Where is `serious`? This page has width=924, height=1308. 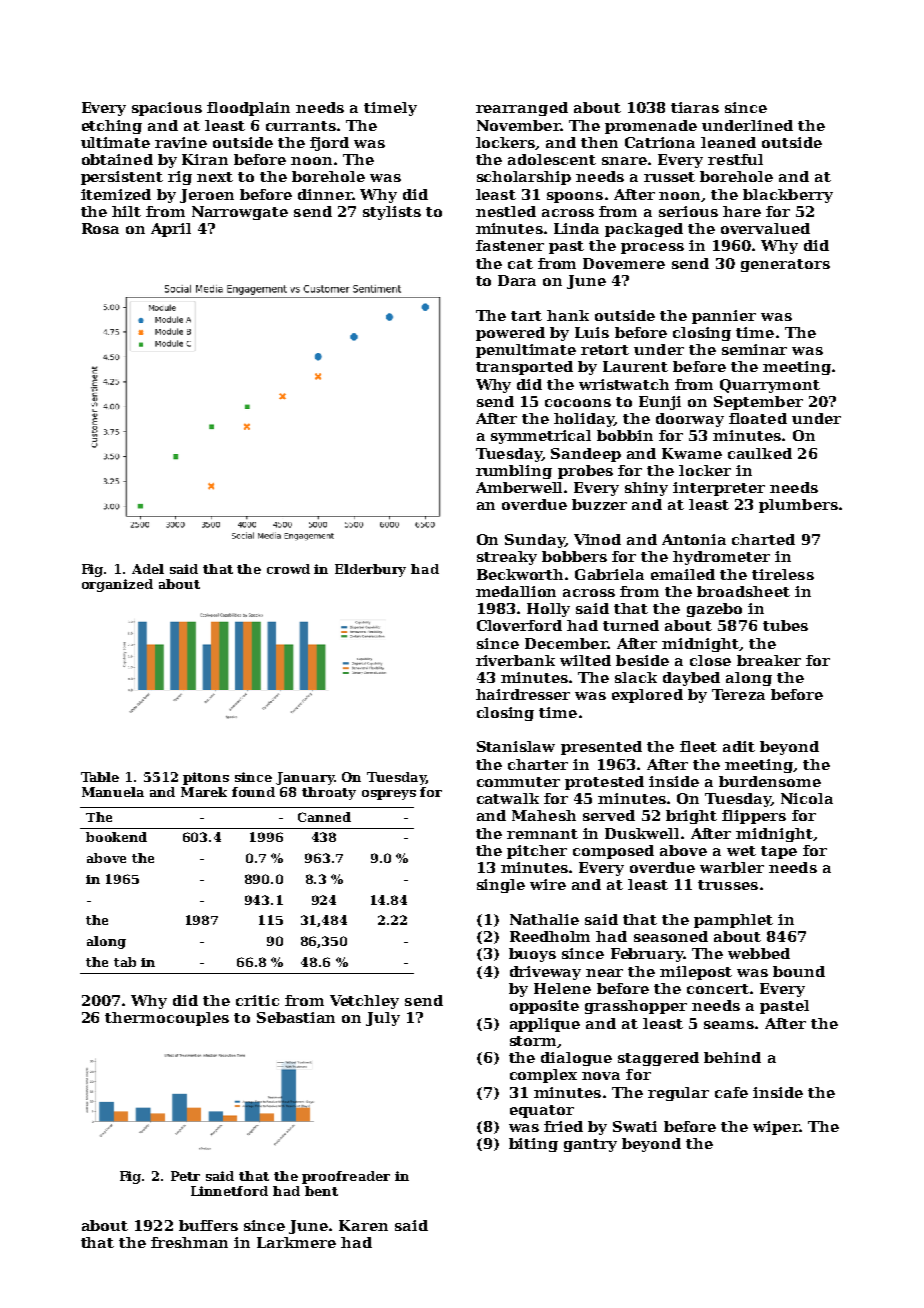
serious is located at coordinates (688, 211).
